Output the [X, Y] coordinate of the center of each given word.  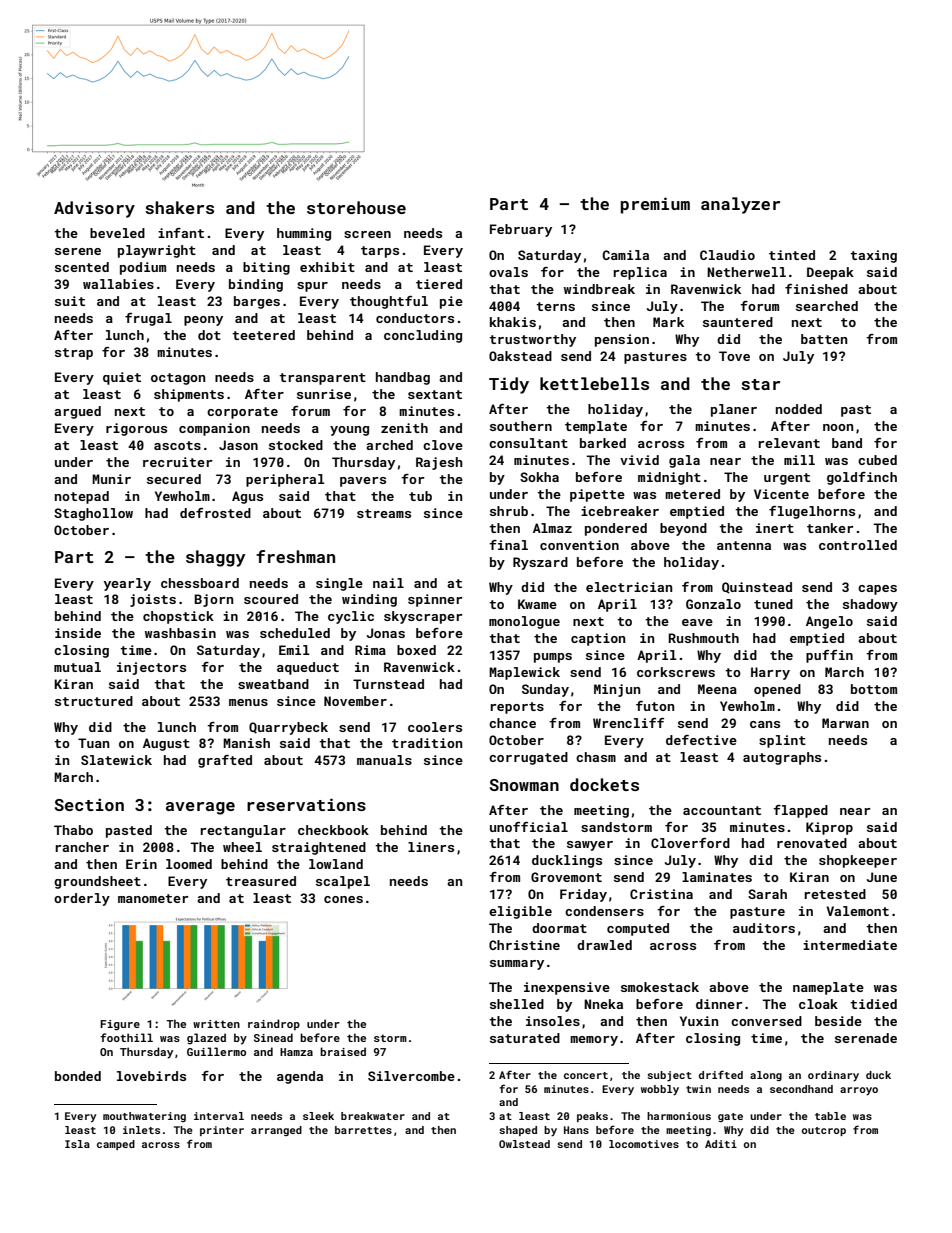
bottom [874, 689]
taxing [873, 256]
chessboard [200, 583]
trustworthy [532, 340]
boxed [416, 650]
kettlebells [594, 383]
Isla [77, 1144]
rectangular [243, 831]
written [216, 1024]
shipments [189, 395]
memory [594, 1041]
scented [82, 267]
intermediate [850, 945]
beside [838, 1021]
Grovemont [566, 877]
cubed [877, 460]
